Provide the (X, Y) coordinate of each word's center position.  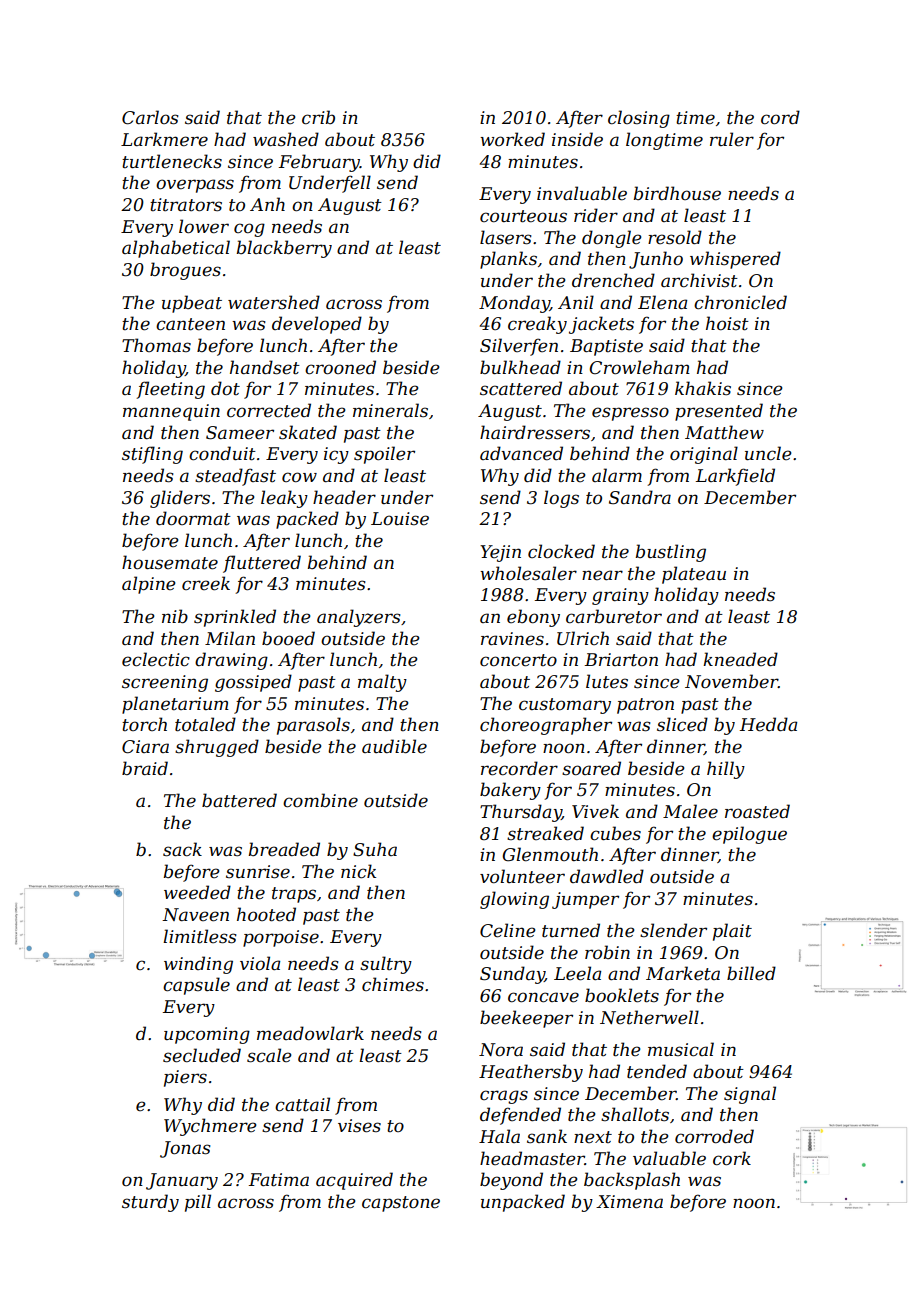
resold (675, 237)
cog (249, 230)
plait (732, 932)
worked (512, 139)
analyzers (358, 618)
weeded (197, 892)
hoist (727, 323)
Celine (508, 930)
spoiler (384, 455)
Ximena (629, 1202)
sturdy (150, 1203)
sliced (682, 724)
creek (206, 583)
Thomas (156, 345)
